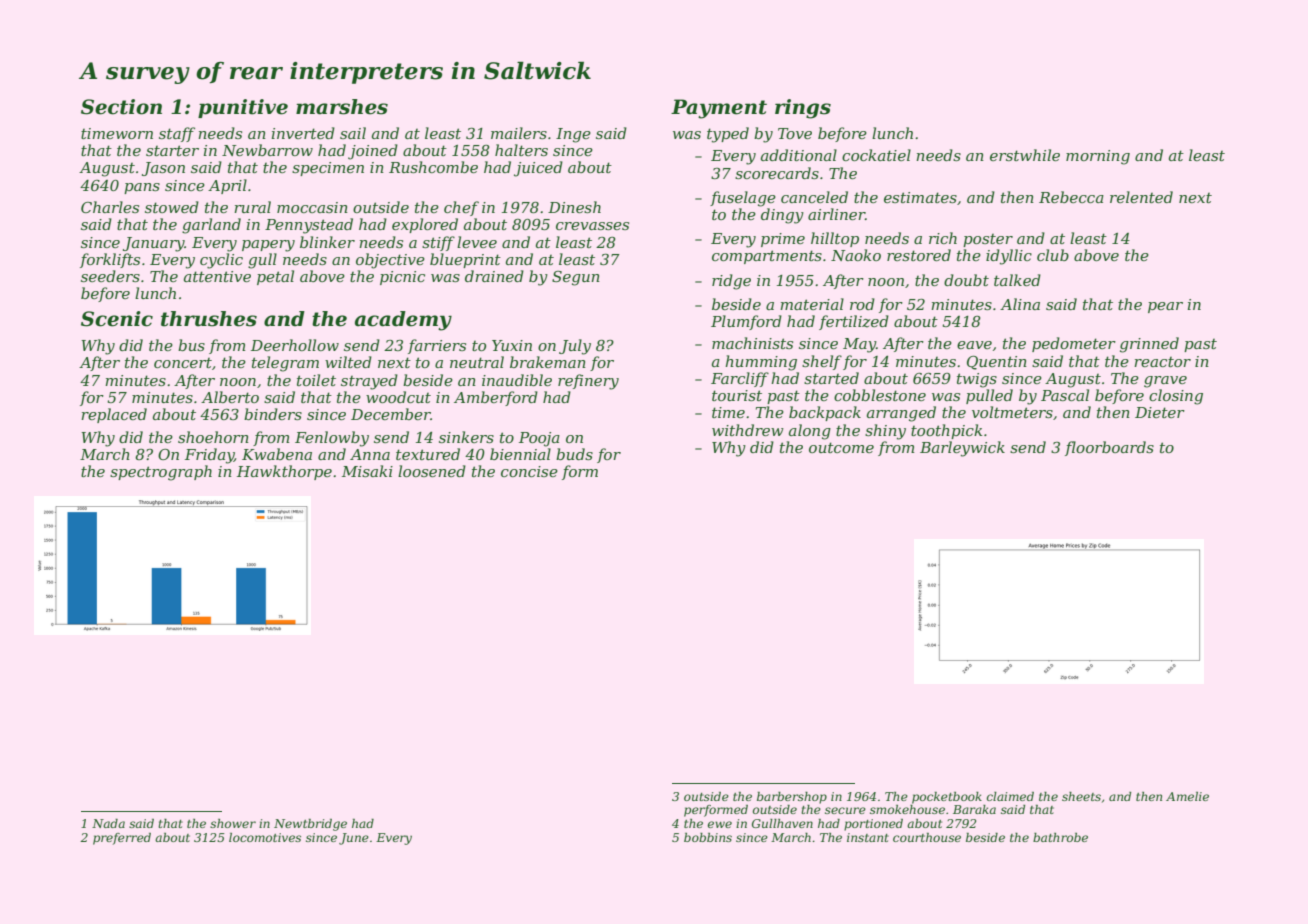  I want to click on staff, so click(177, 134).
